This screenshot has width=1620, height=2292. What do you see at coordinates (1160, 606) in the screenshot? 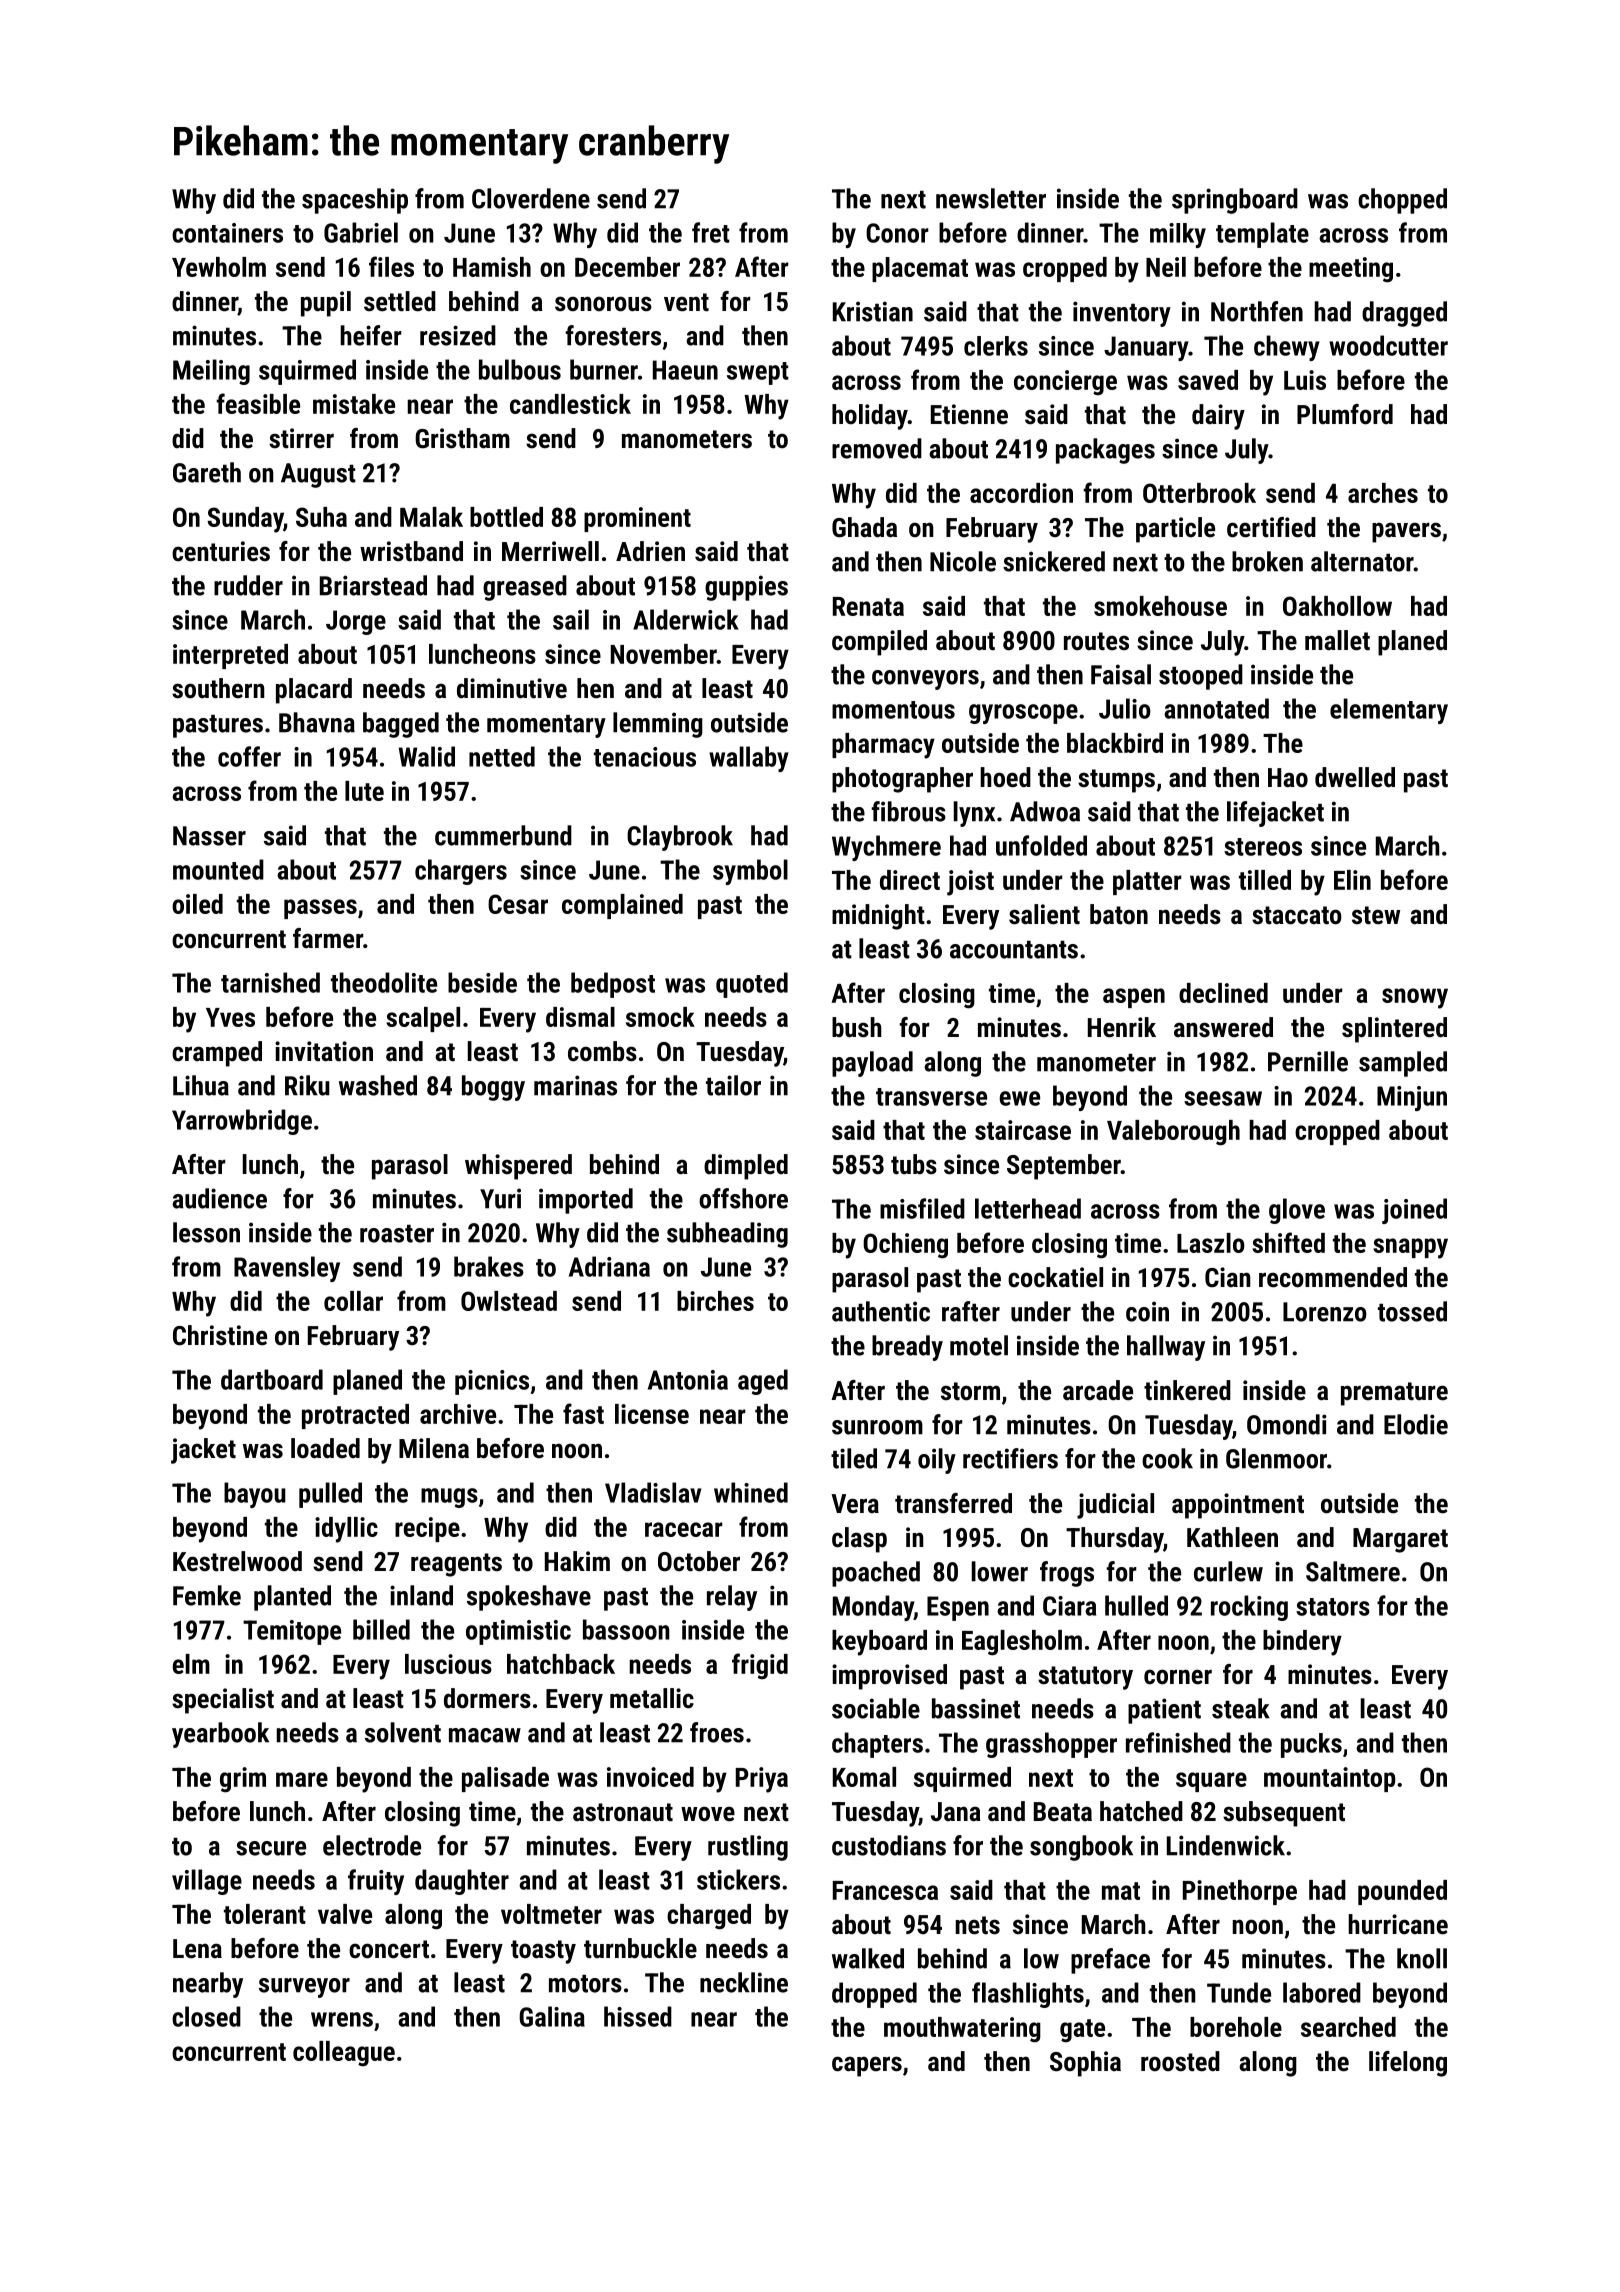
I see `smokehouse` at bounding box center [1160, 606].
